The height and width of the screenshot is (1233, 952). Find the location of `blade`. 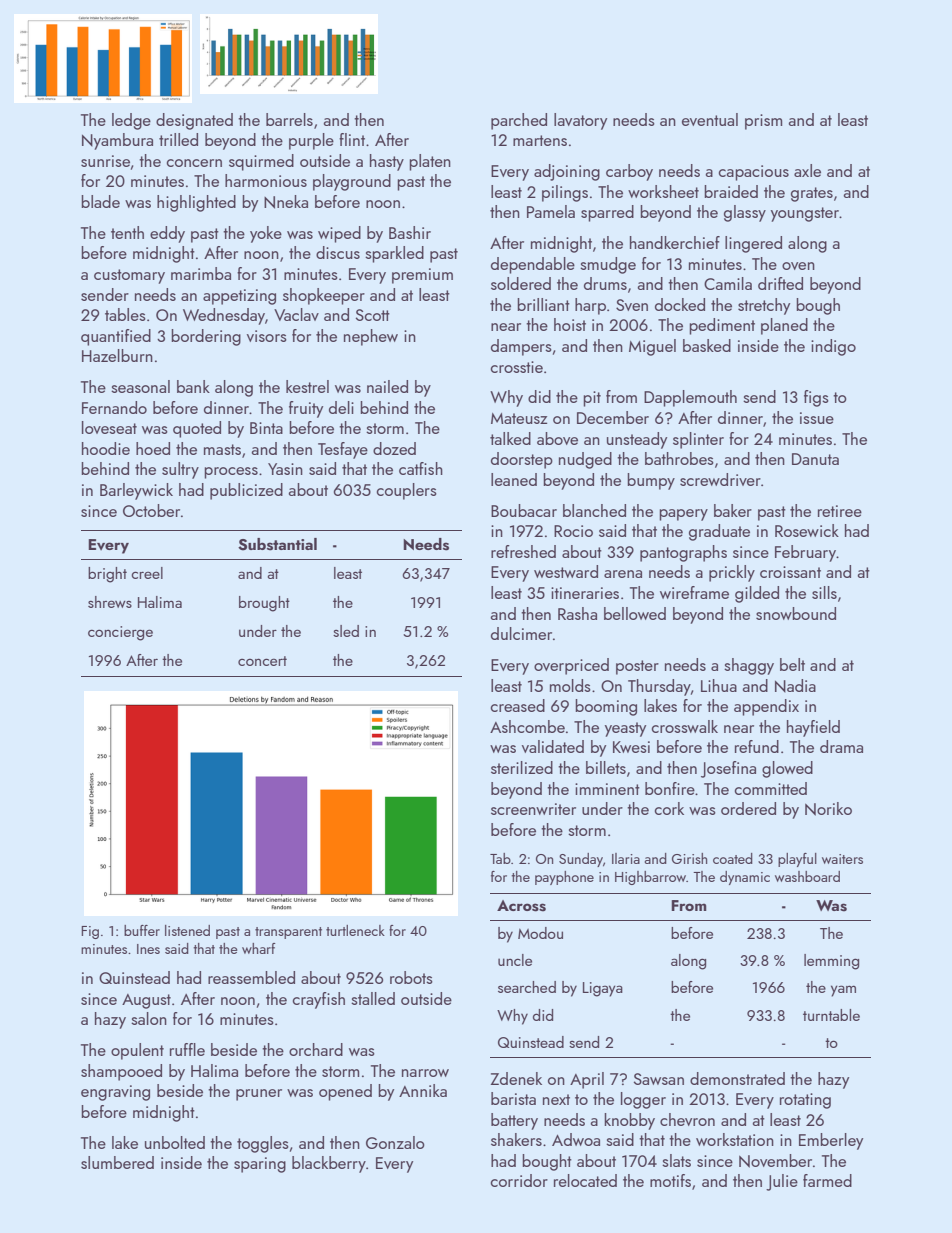

blade is located at coordinates (100, 201).
